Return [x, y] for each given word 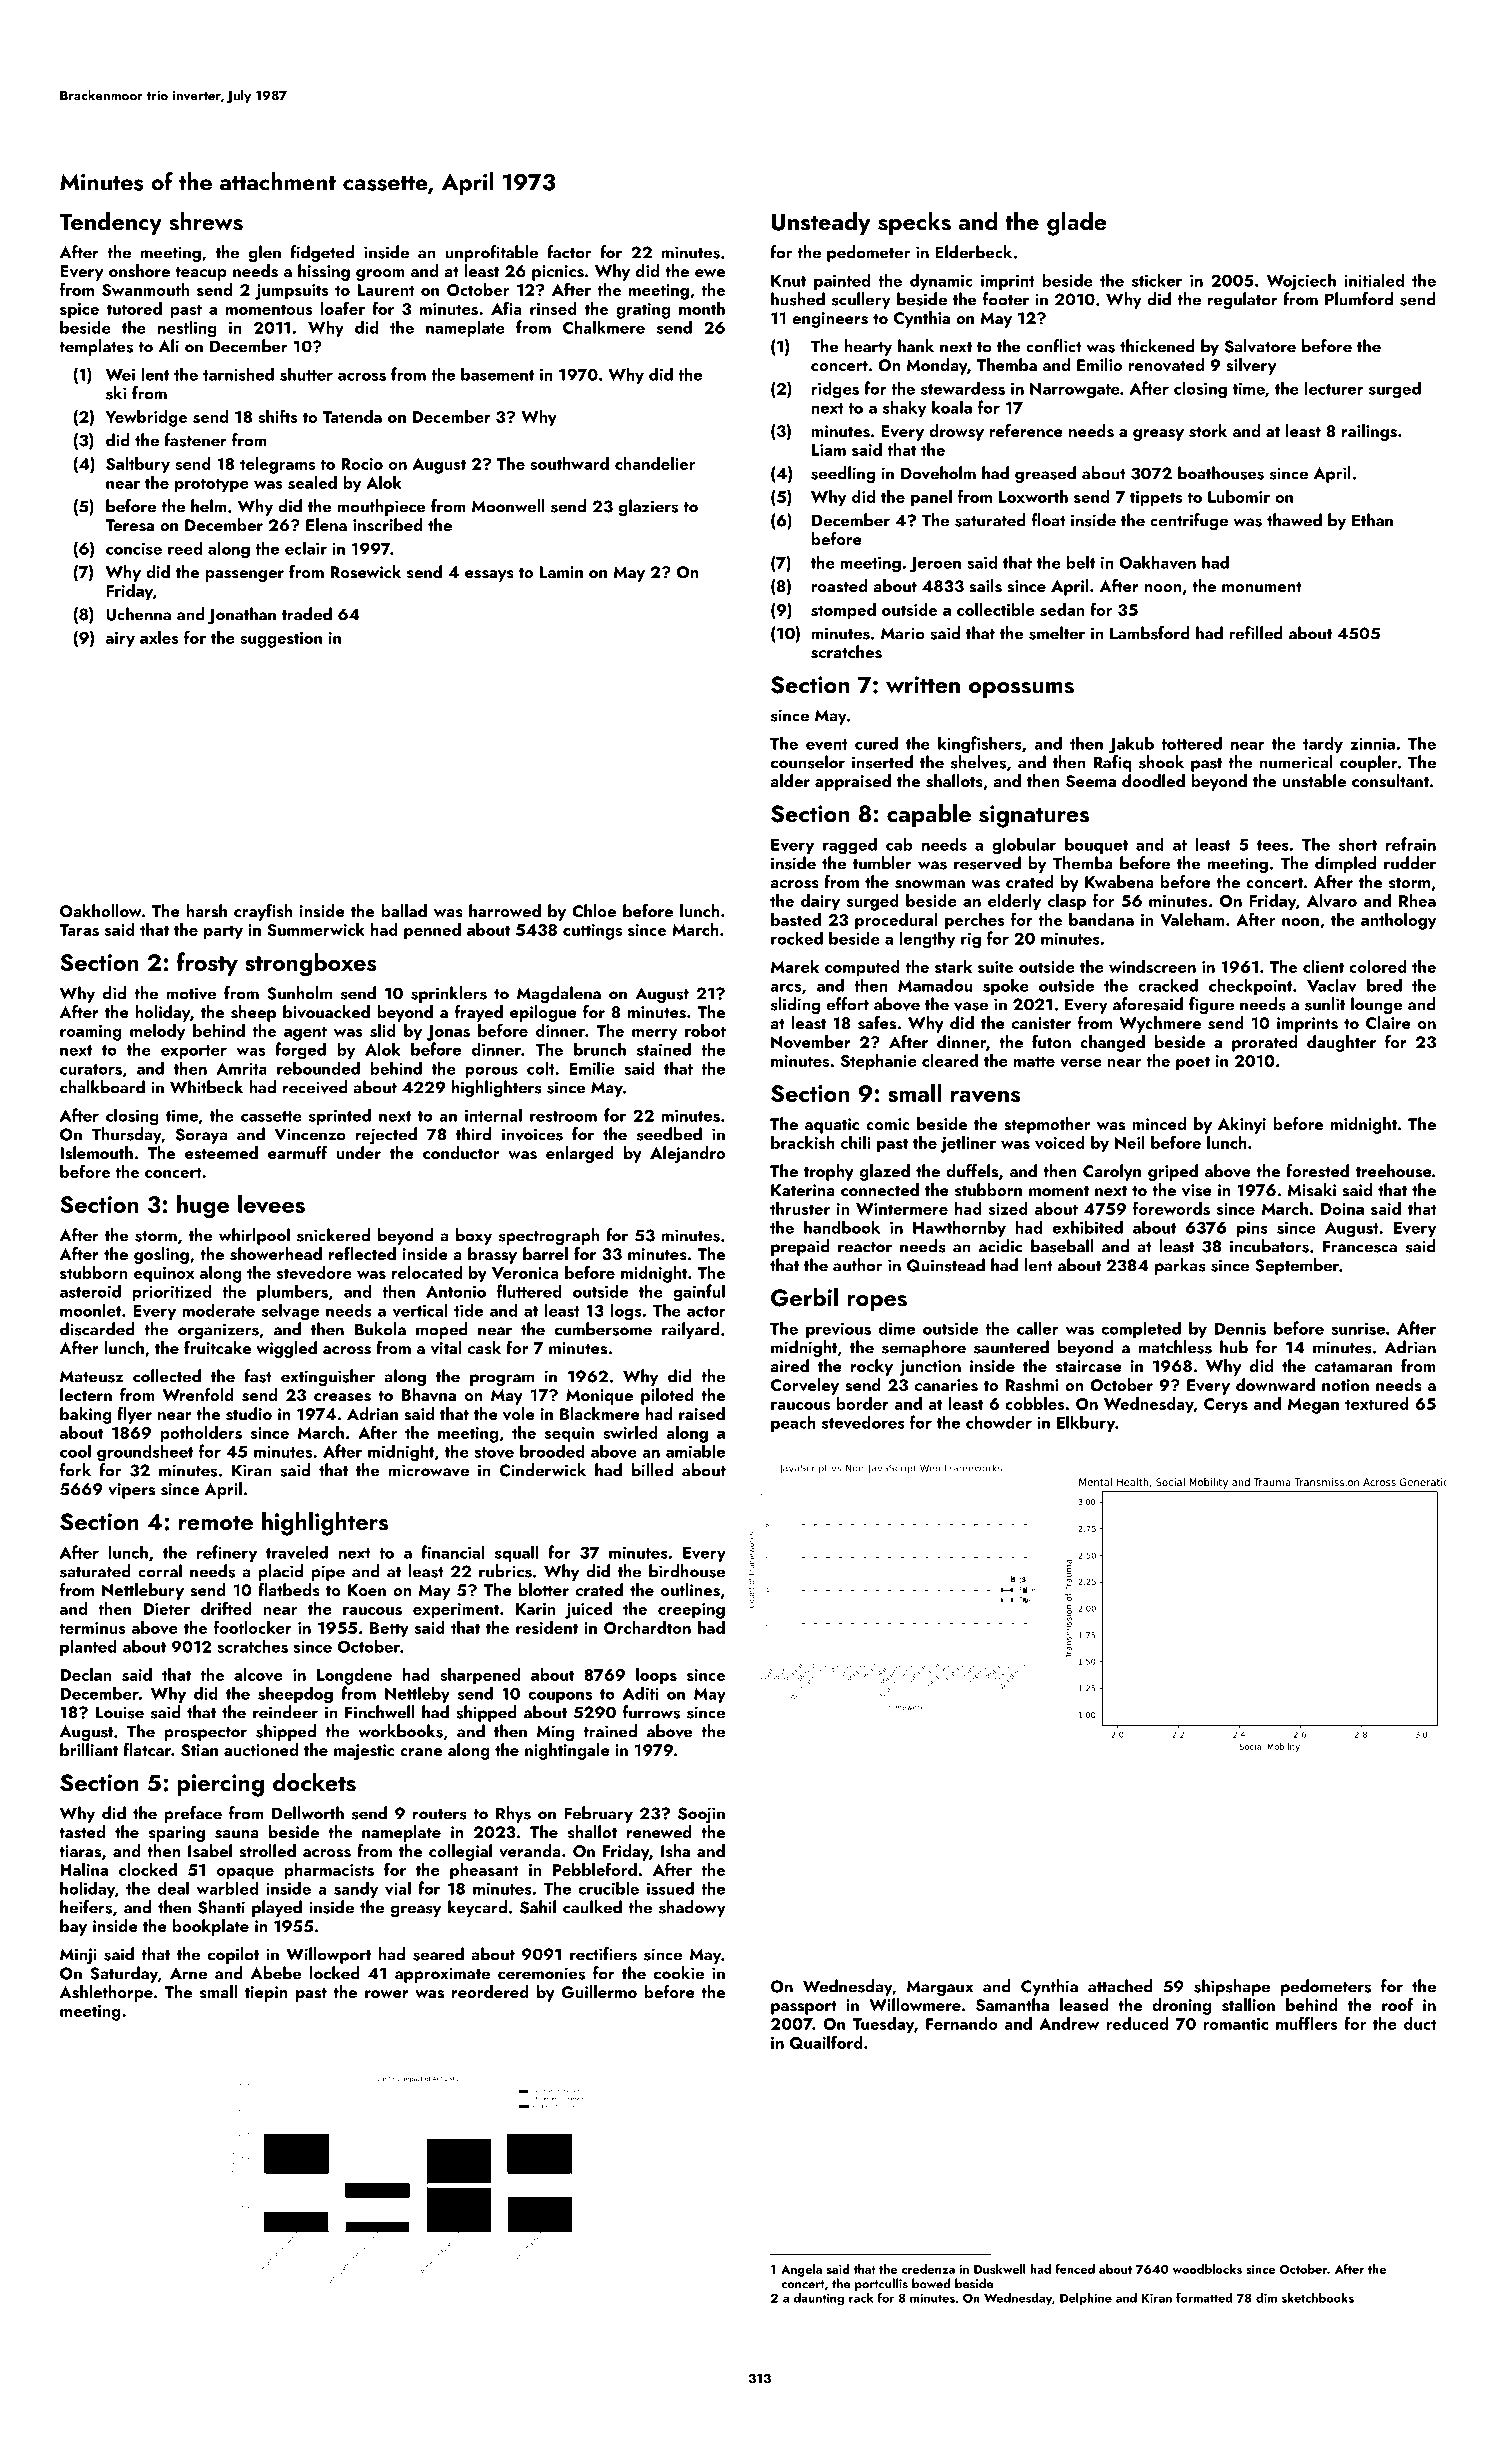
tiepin [266, 1994]
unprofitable [491, 253]
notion [1345, 1385]
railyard [691, 1330]
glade [1077, 224]
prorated [1264, 1043]
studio [249, 1414]
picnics [558, 273]
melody [158, 1032]
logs [626, 1312]
